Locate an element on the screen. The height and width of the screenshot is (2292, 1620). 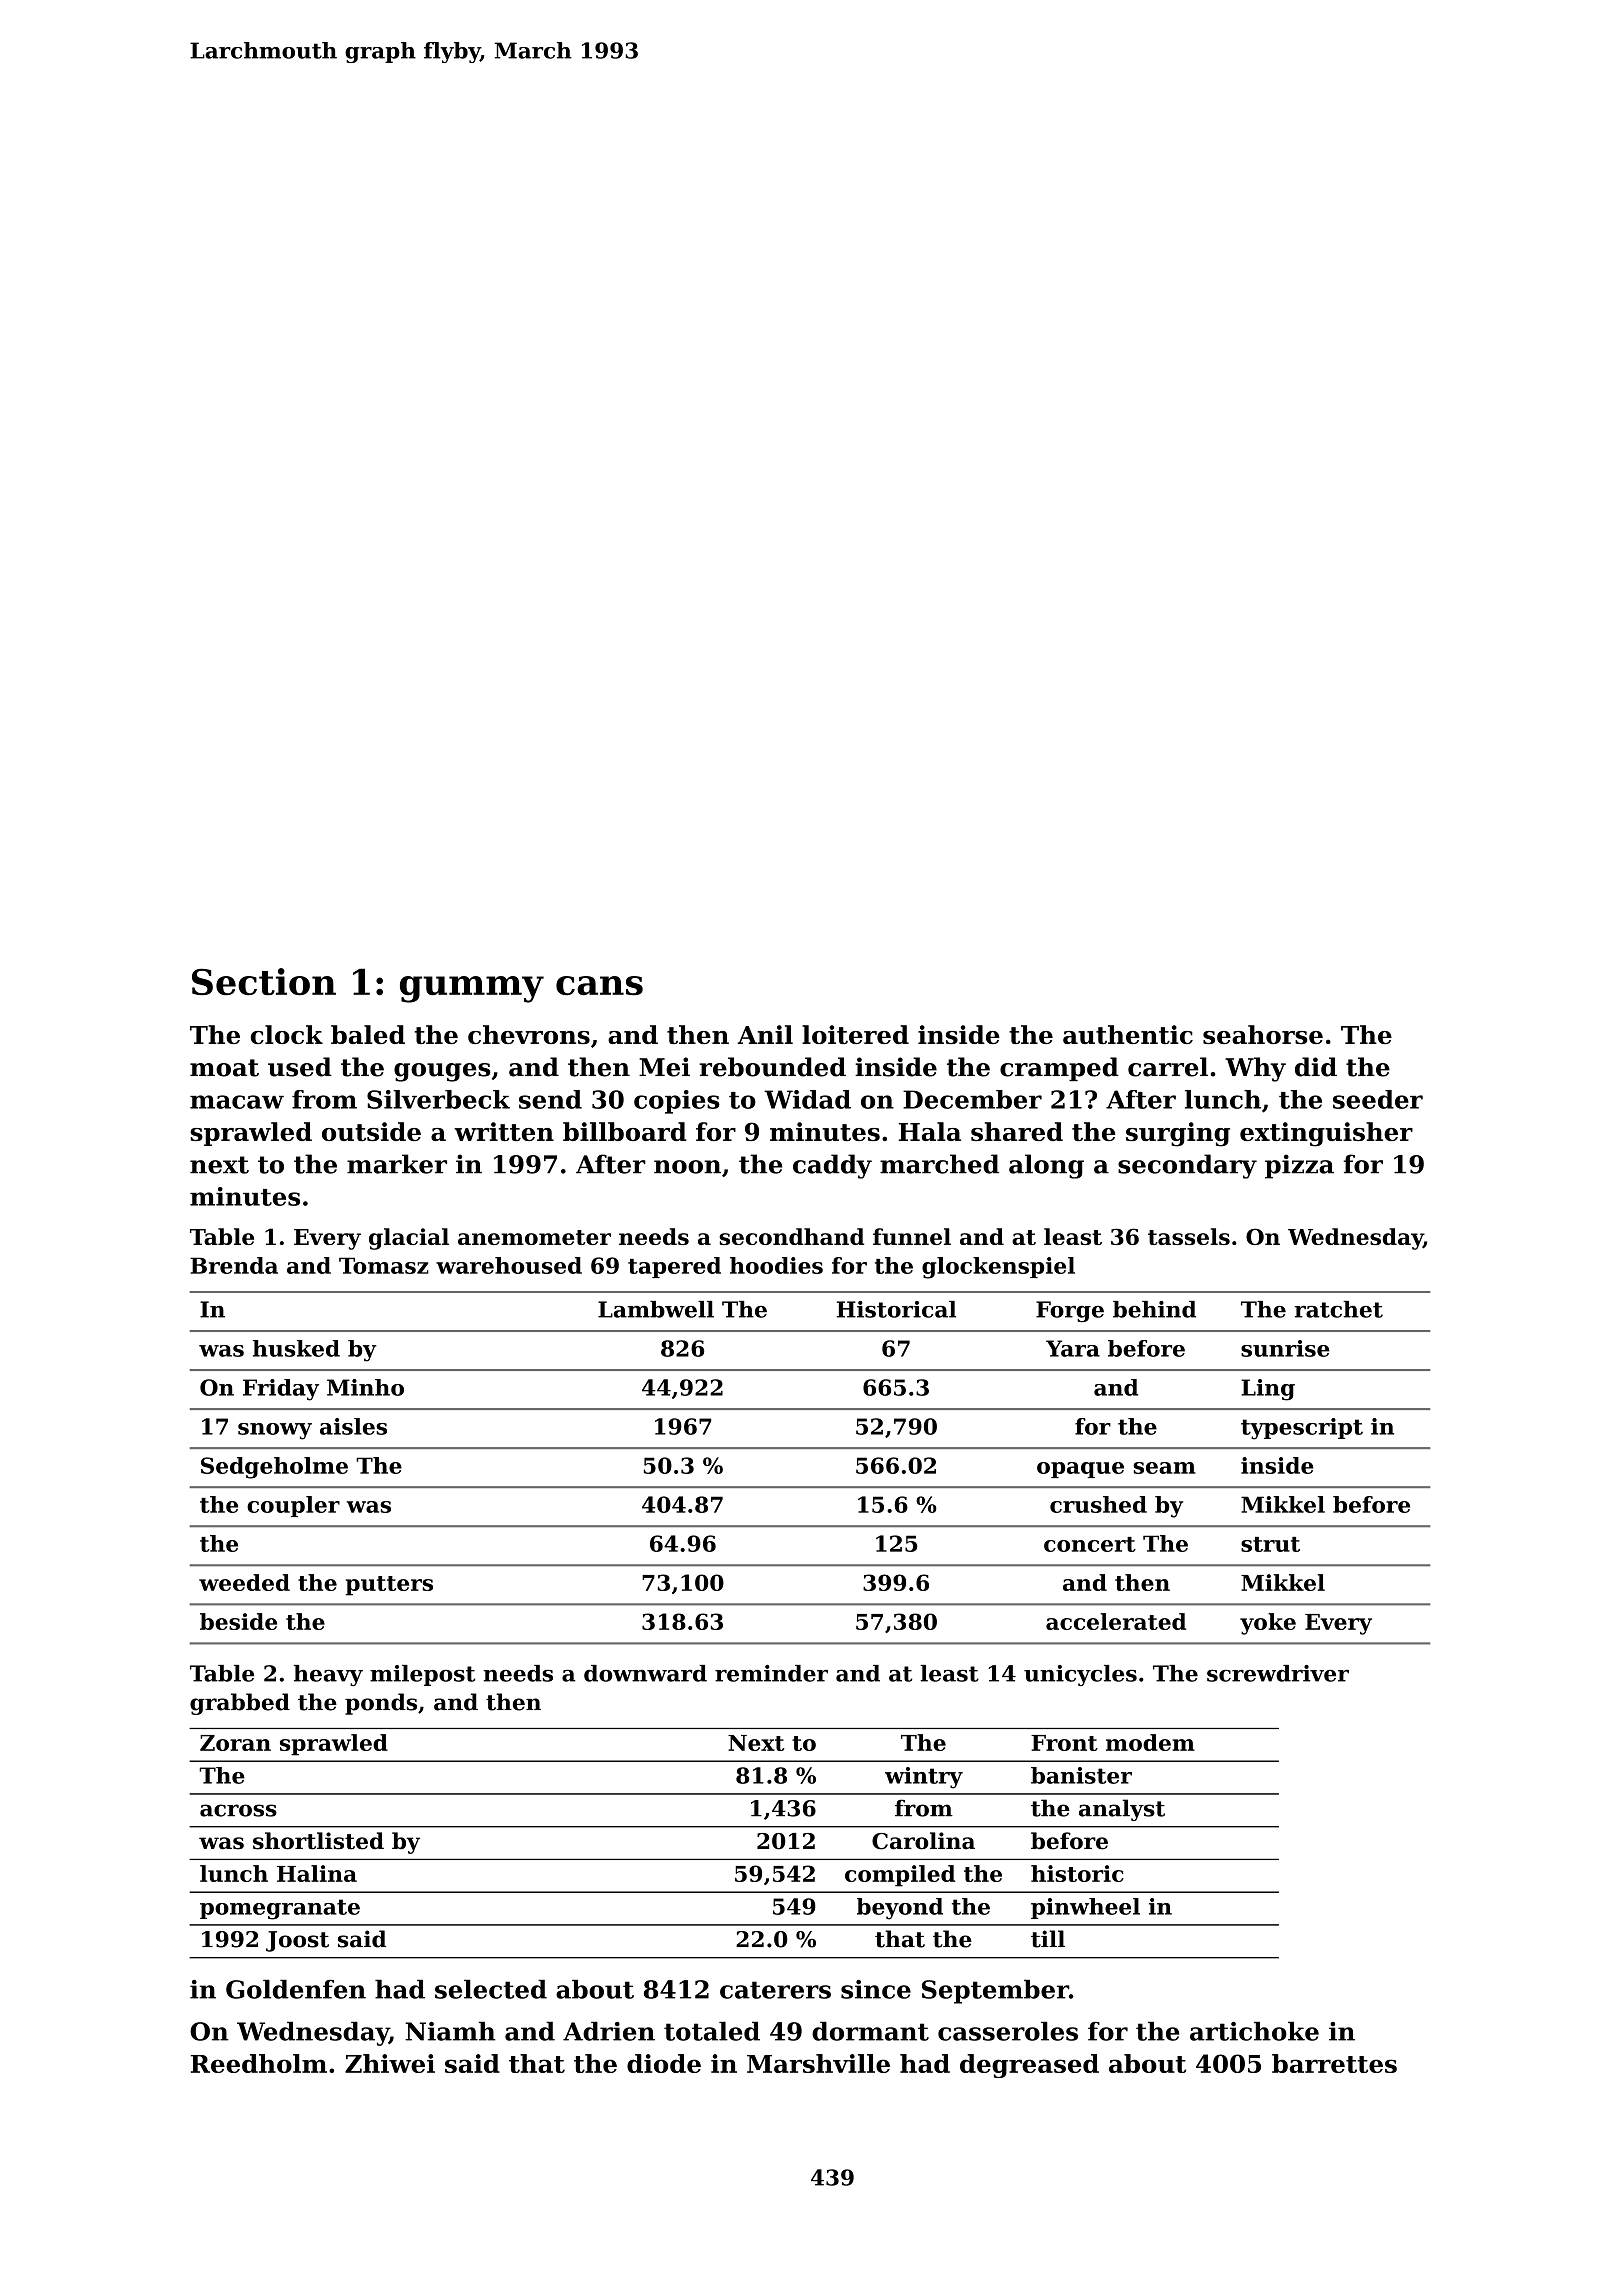
did is located at coordinates (1316, 1067).
